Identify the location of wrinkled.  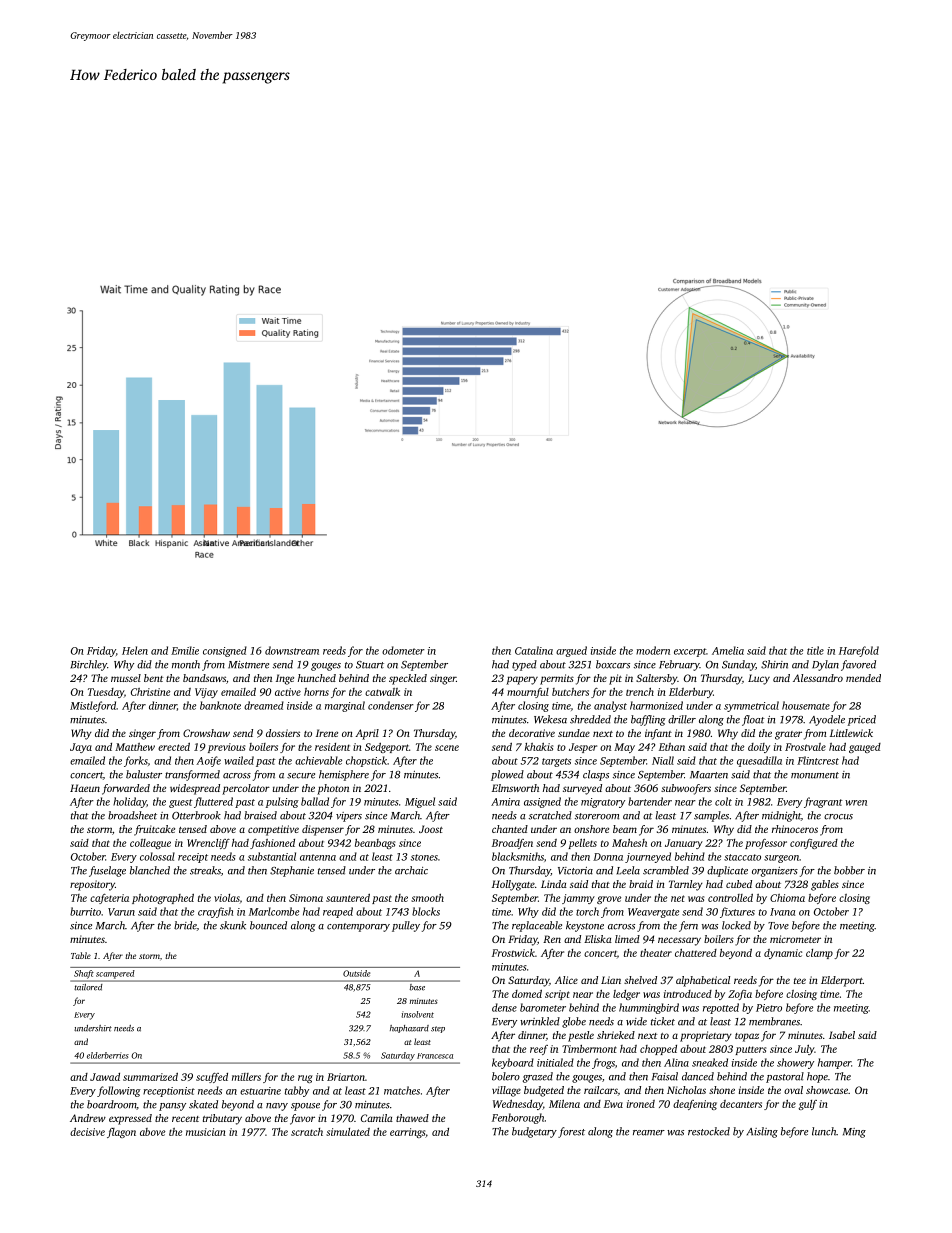
(540, 1021).
